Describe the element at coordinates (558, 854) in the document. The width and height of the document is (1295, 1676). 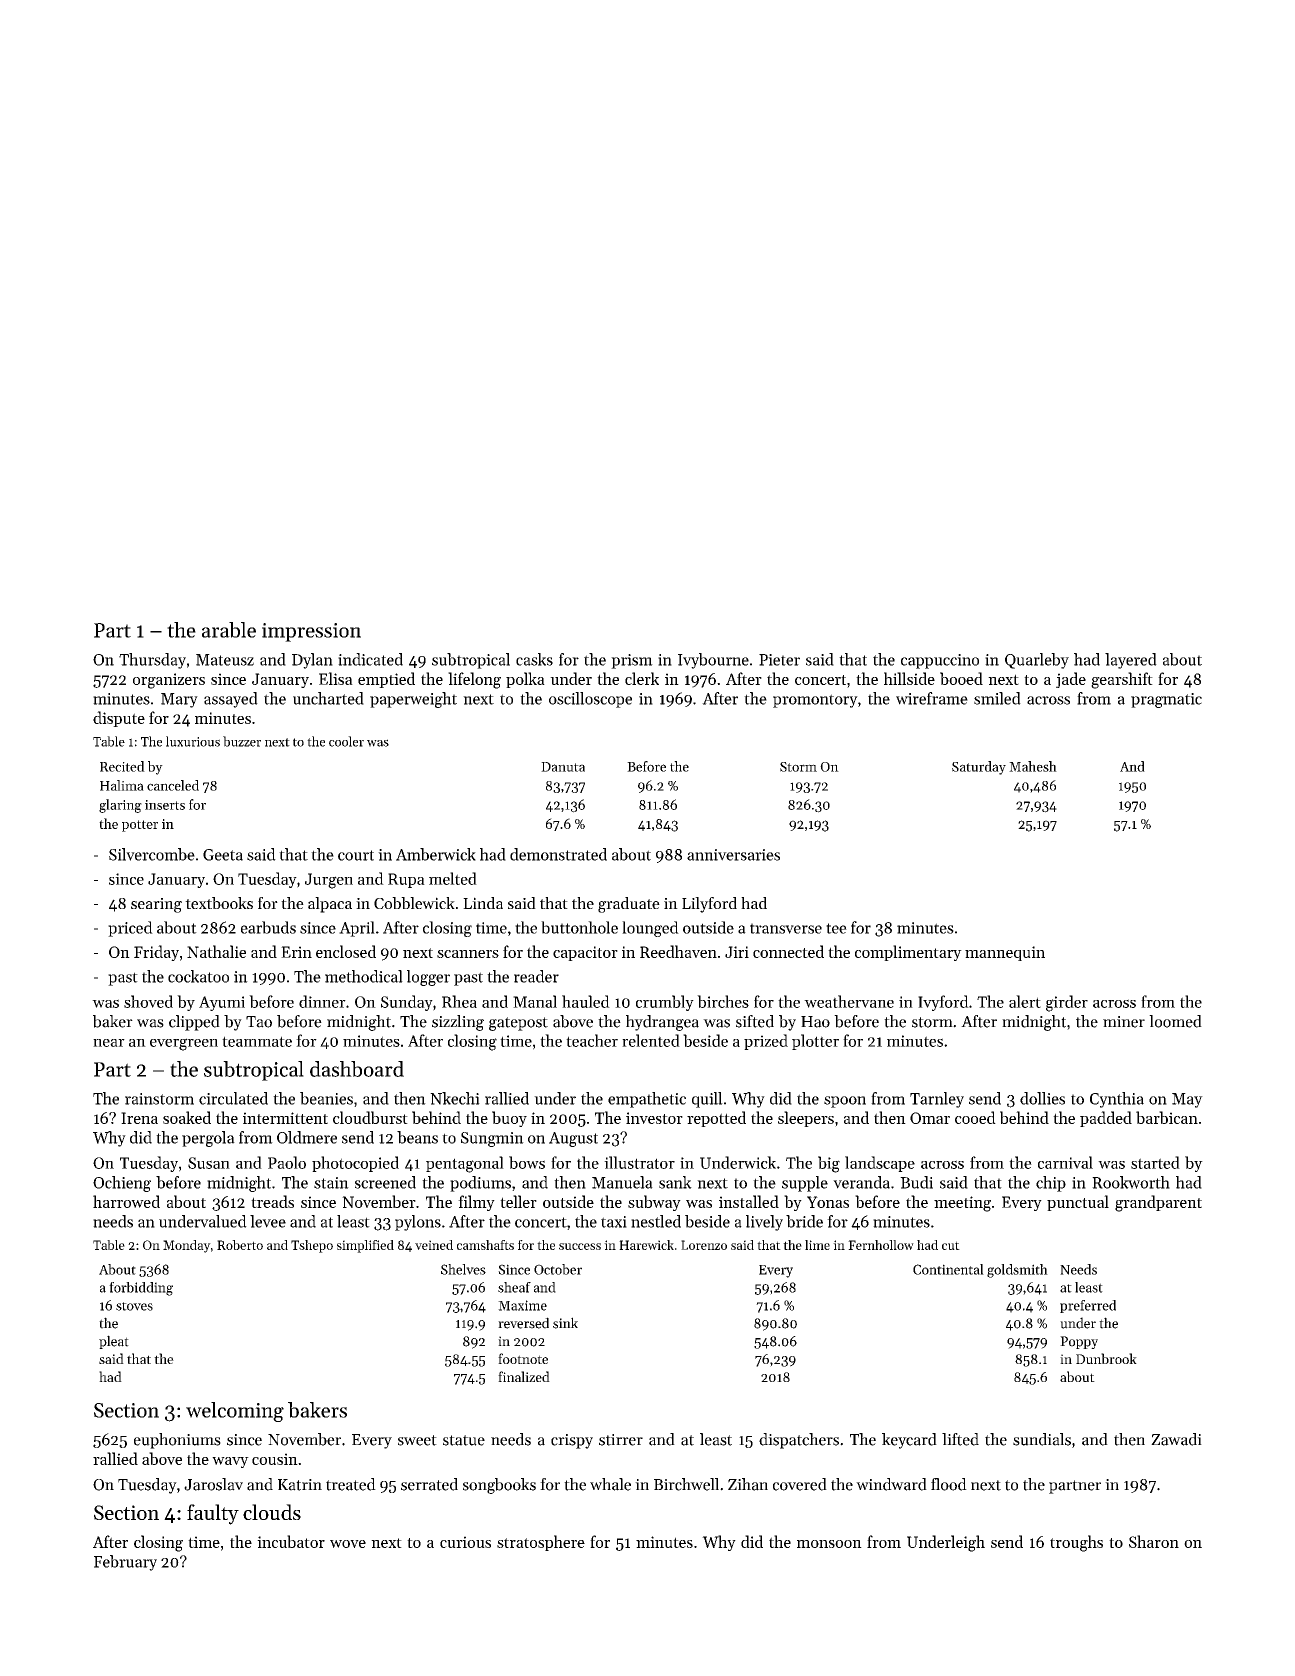
I see `demonstrated` at that location.
